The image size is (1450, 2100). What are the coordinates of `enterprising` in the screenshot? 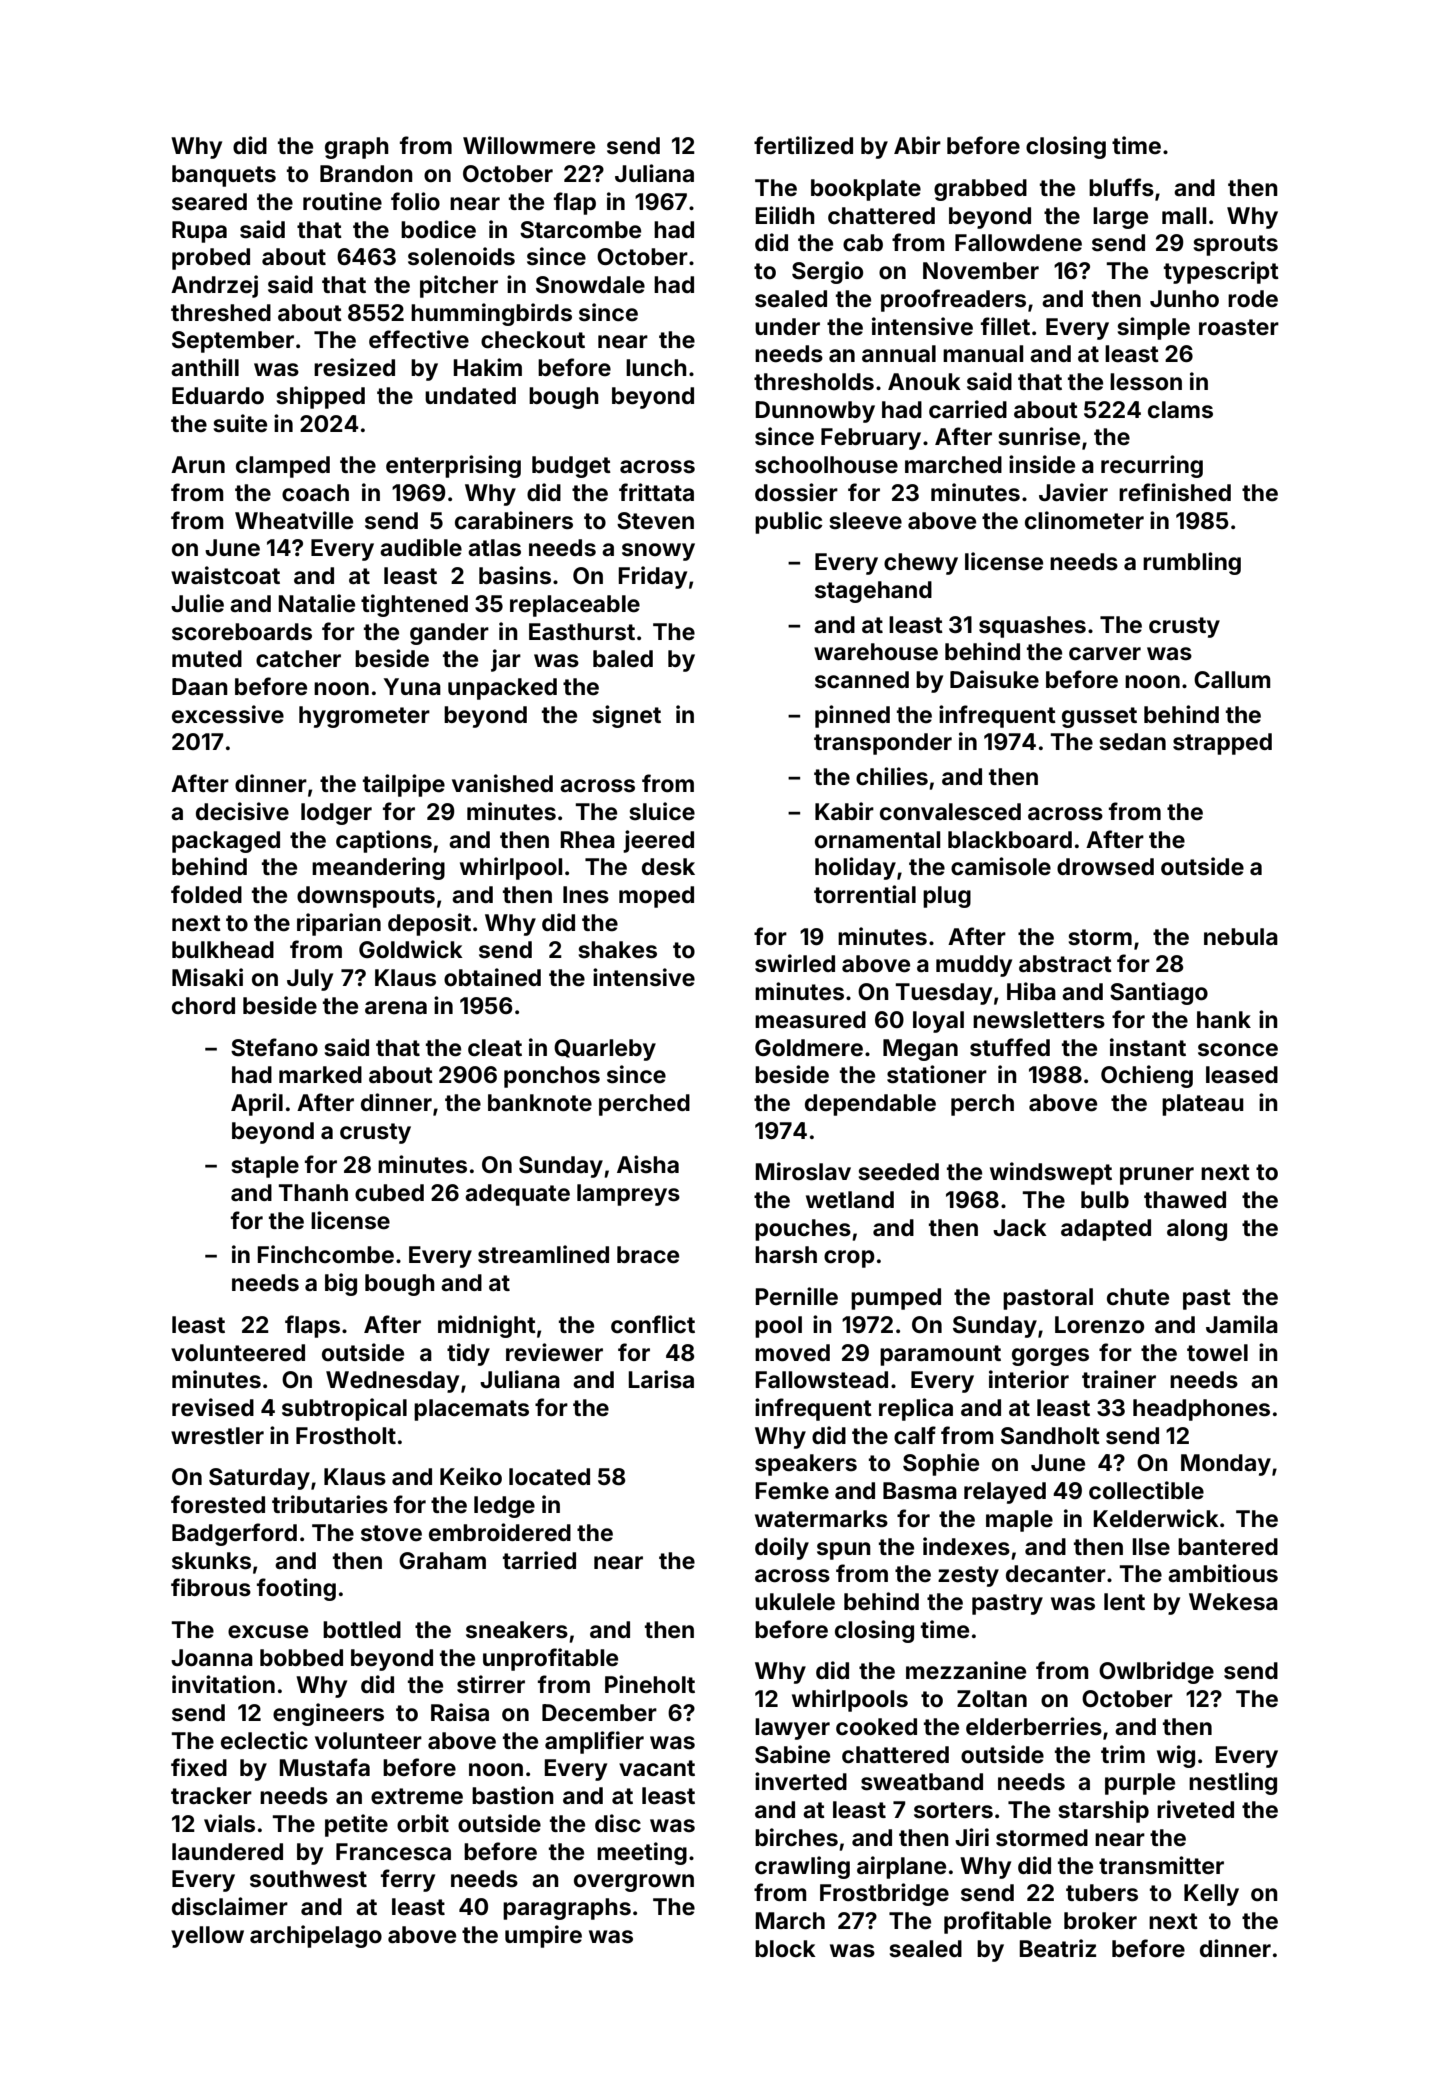 It's located at (453, 466).
